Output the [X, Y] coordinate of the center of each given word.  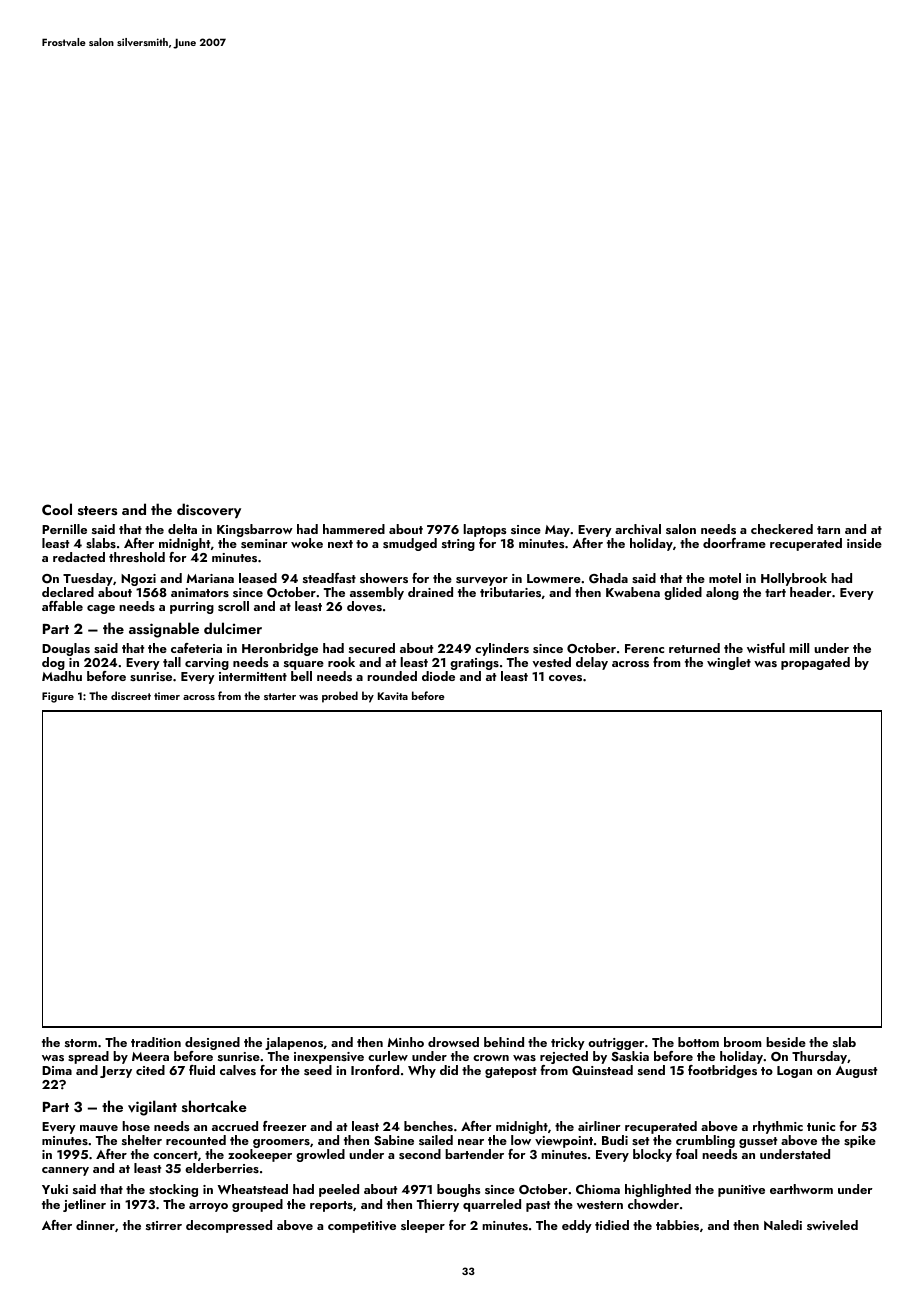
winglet [729, 663]
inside [864, 543]
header [811, 592]
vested [551, 662]
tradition [156, 1042]
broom [743, 1042]
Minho [406, 1042]
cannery [65, 1171]
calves [238, 1070]
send [651, 1070]
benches [428, 1126]
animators [200, 592]
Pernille [64, 529]
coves [565, 678]
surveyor [482, 581]
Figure [58, 697]
